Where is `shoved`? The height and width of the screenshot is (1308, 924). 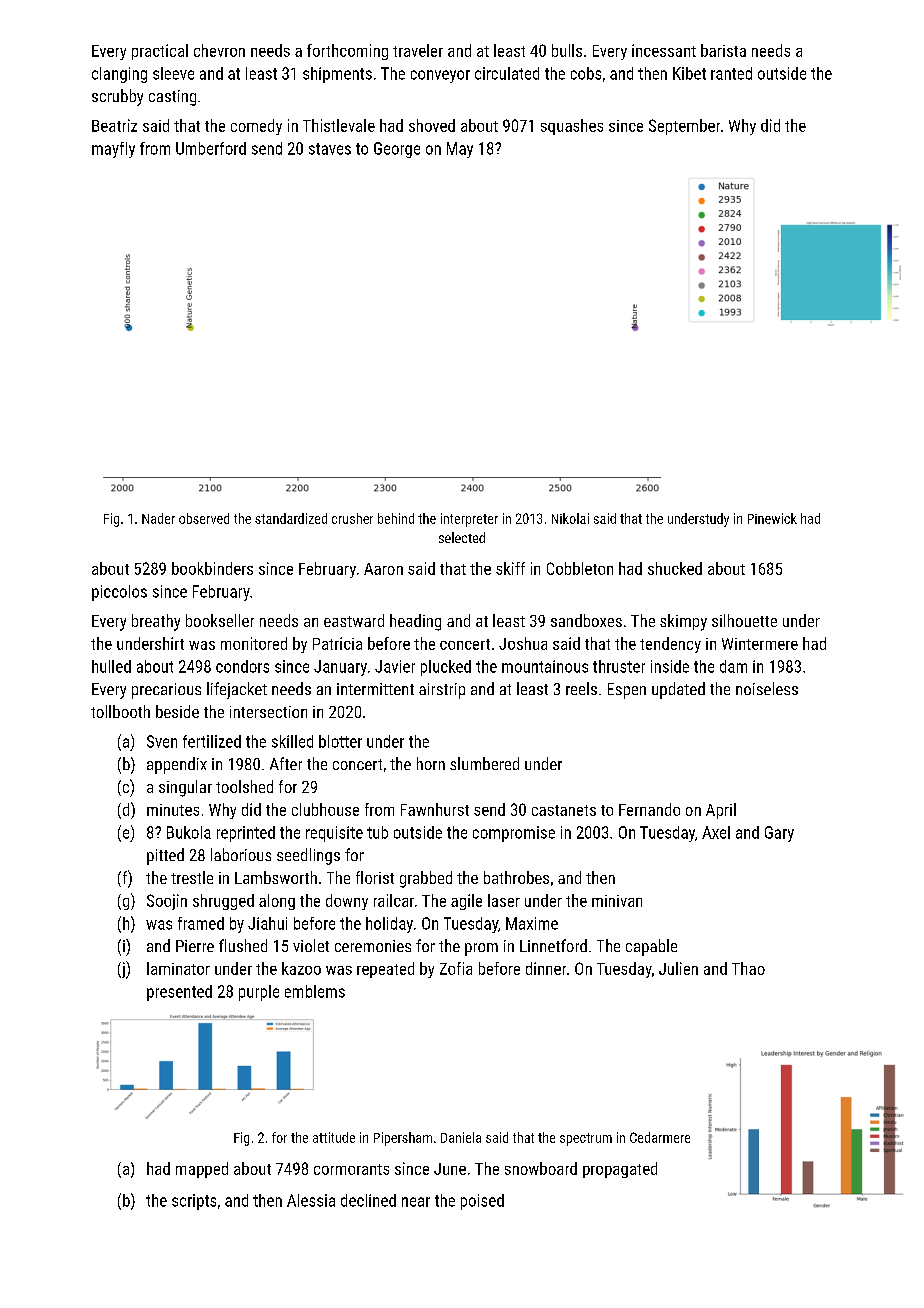
shoved is located at coordinates (432, 125).
